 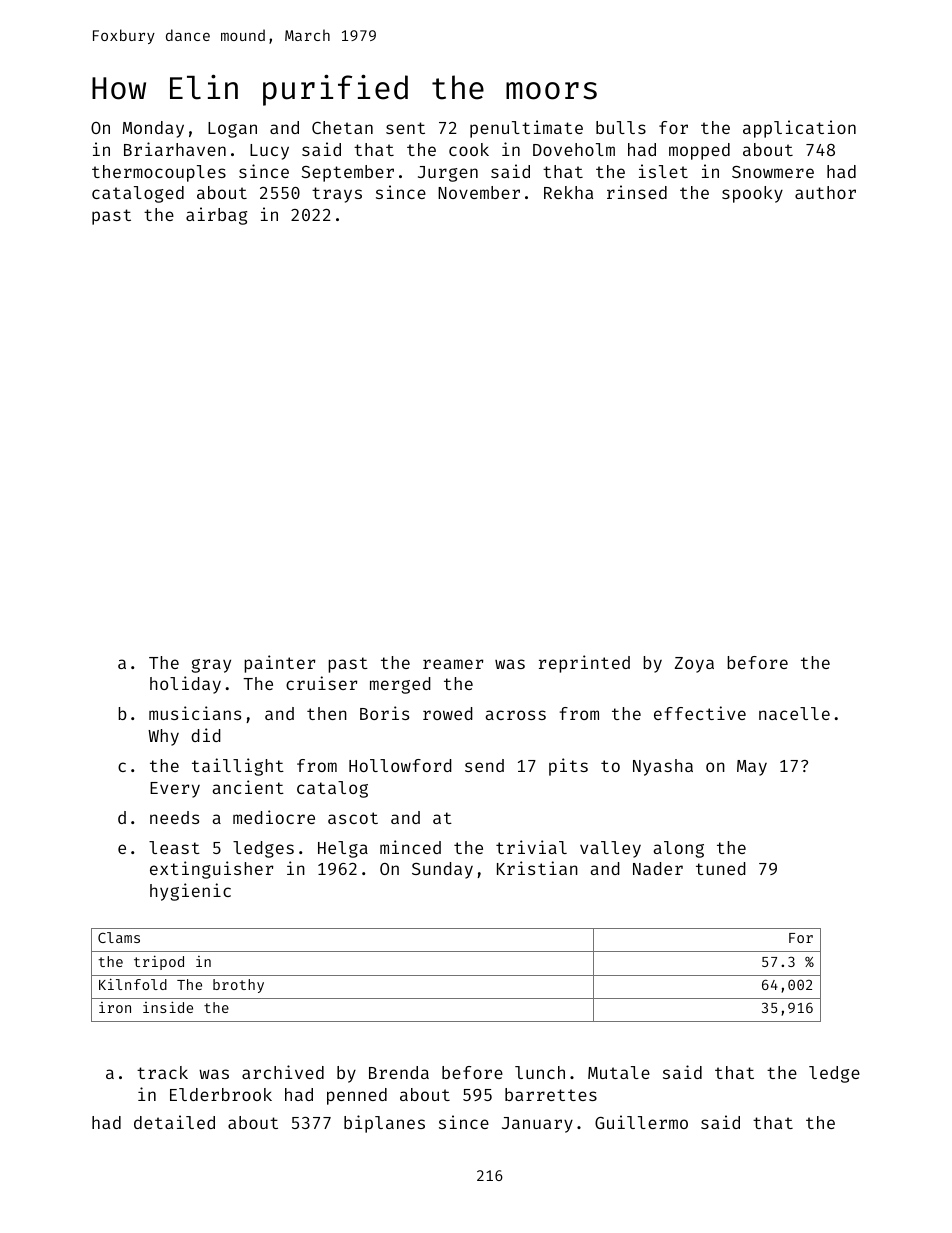 What do you see at coordinates (174, 1122) in the image?
I see `detailed` at bounding box center [174, 1122].
